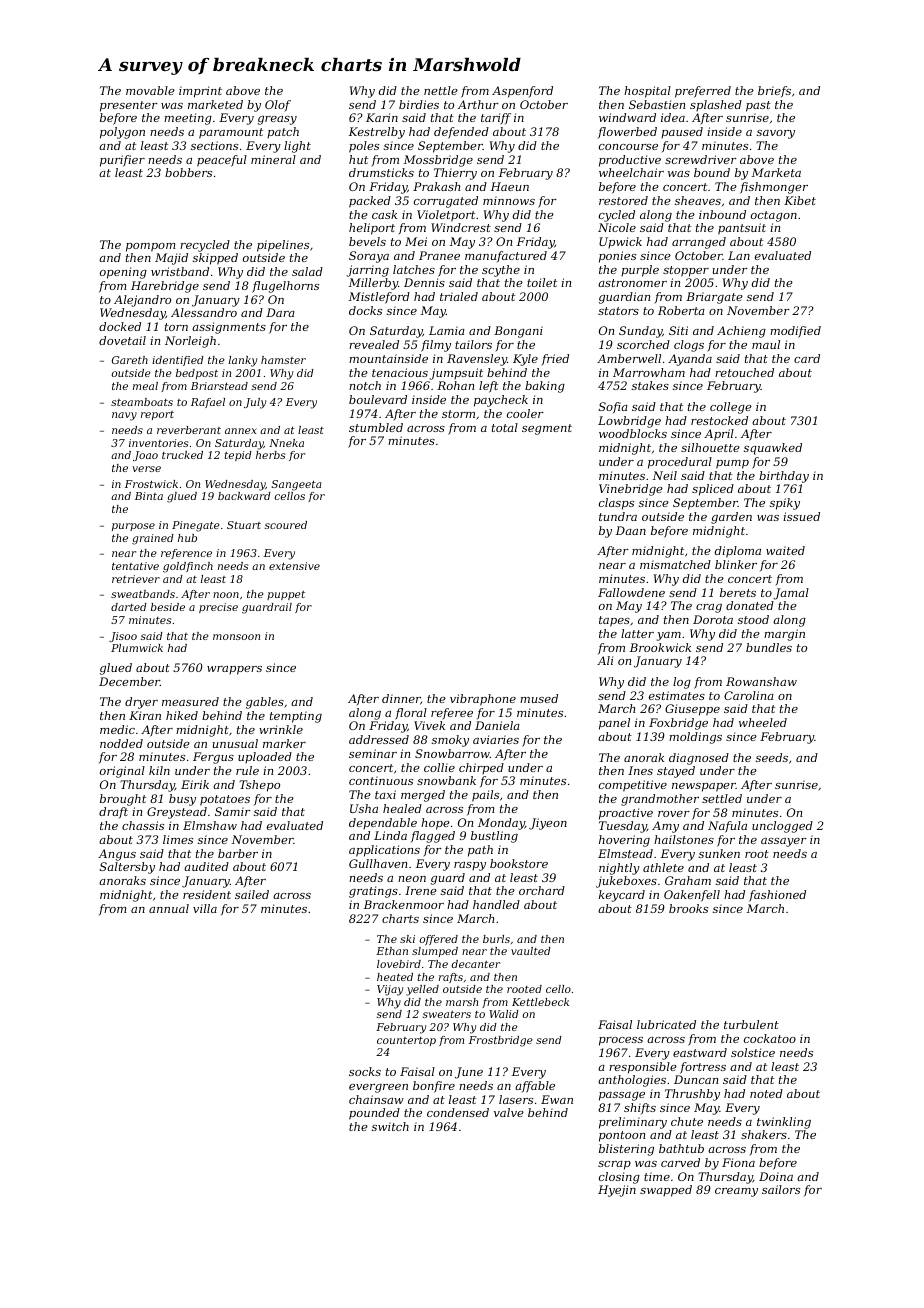 The width and height of the document is (924, 1308). I want to click on nodded, so click(121, 743).
